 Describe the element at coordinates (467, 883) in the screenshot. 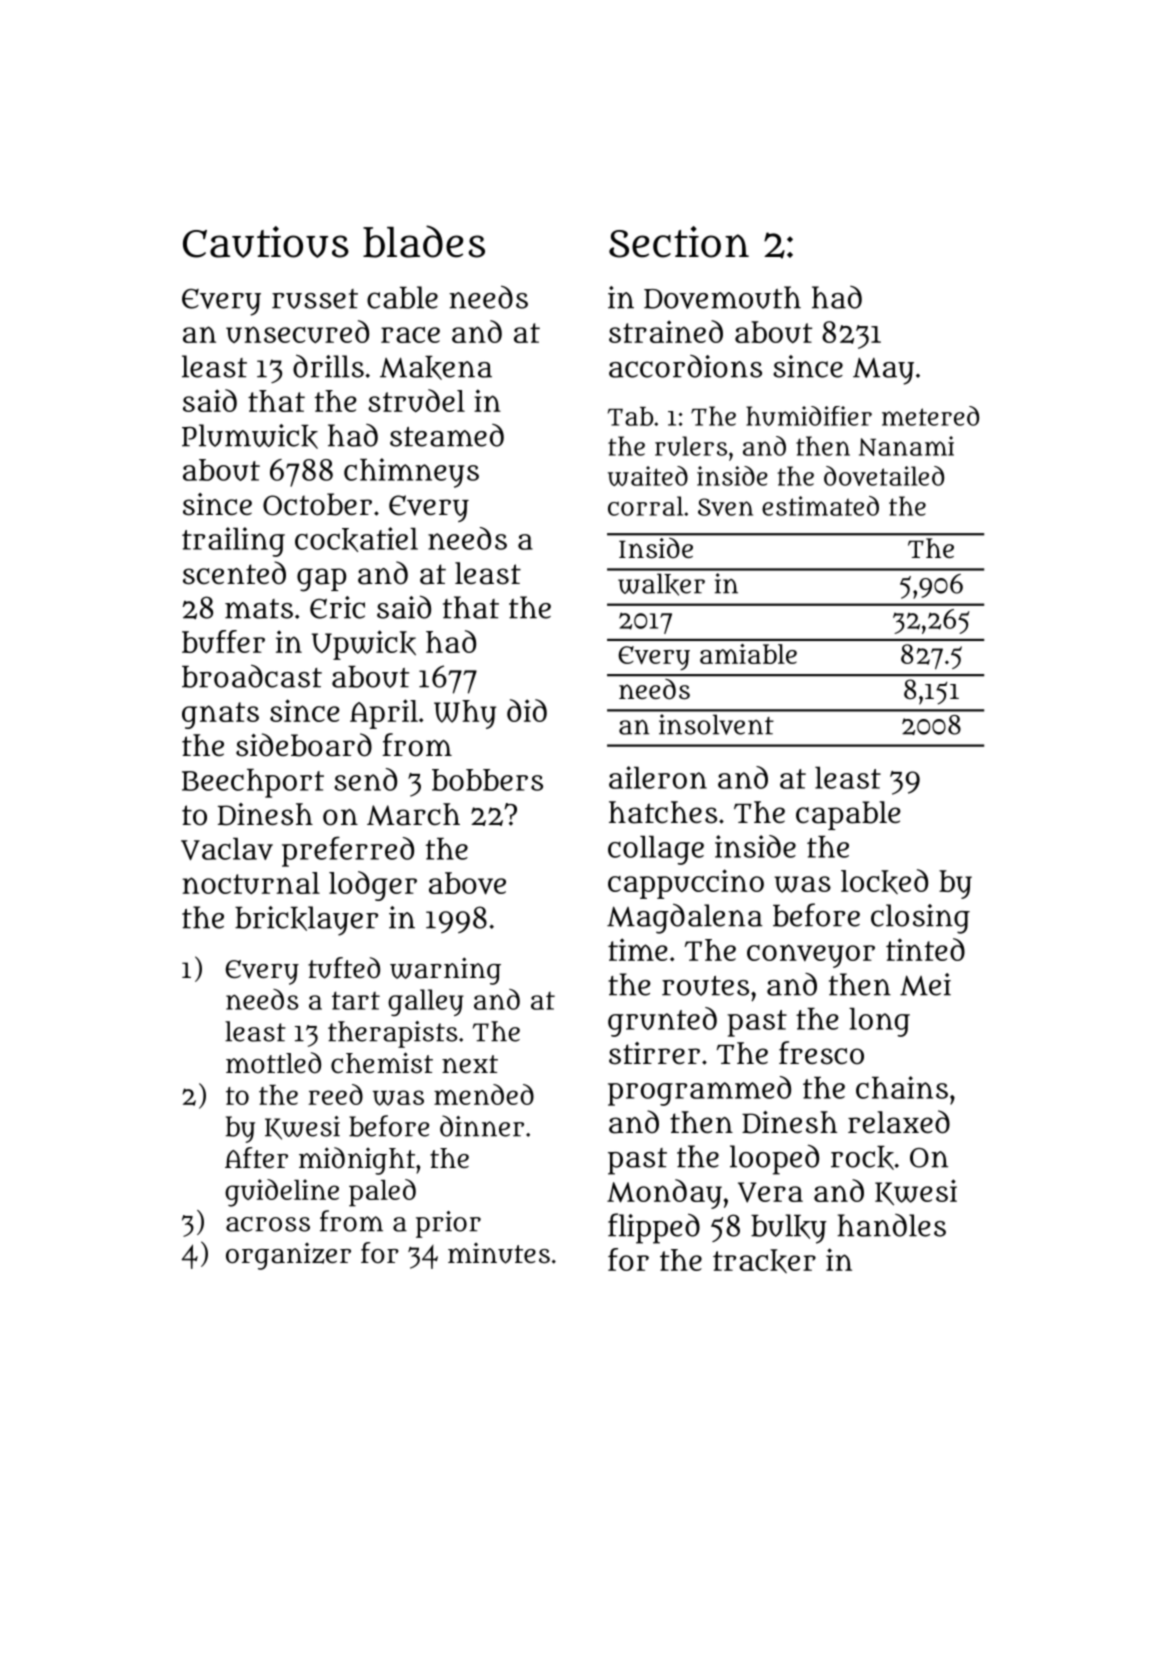

I see `above` at that location.
